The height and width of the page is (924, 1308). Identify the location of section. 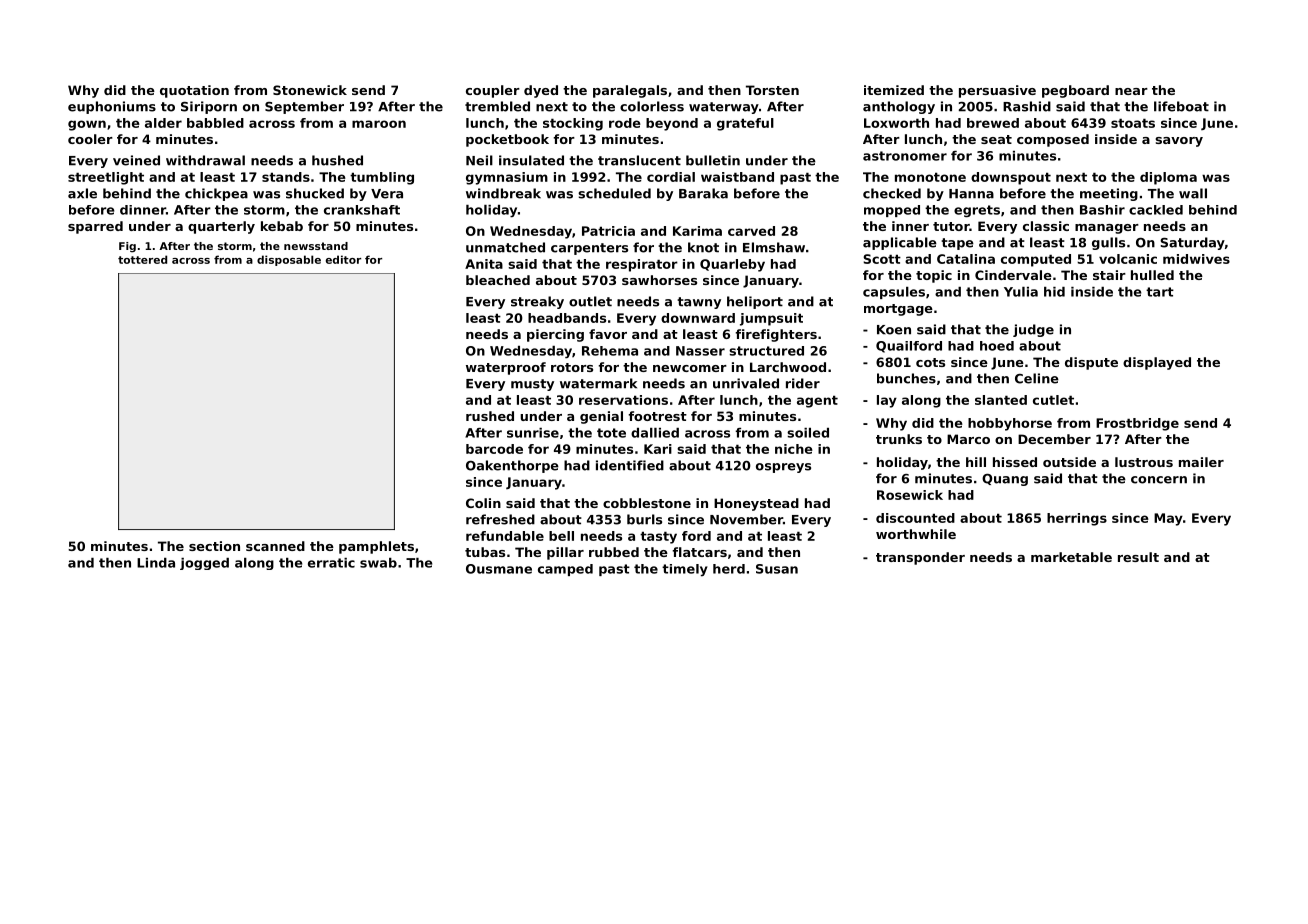
(214, 546).
